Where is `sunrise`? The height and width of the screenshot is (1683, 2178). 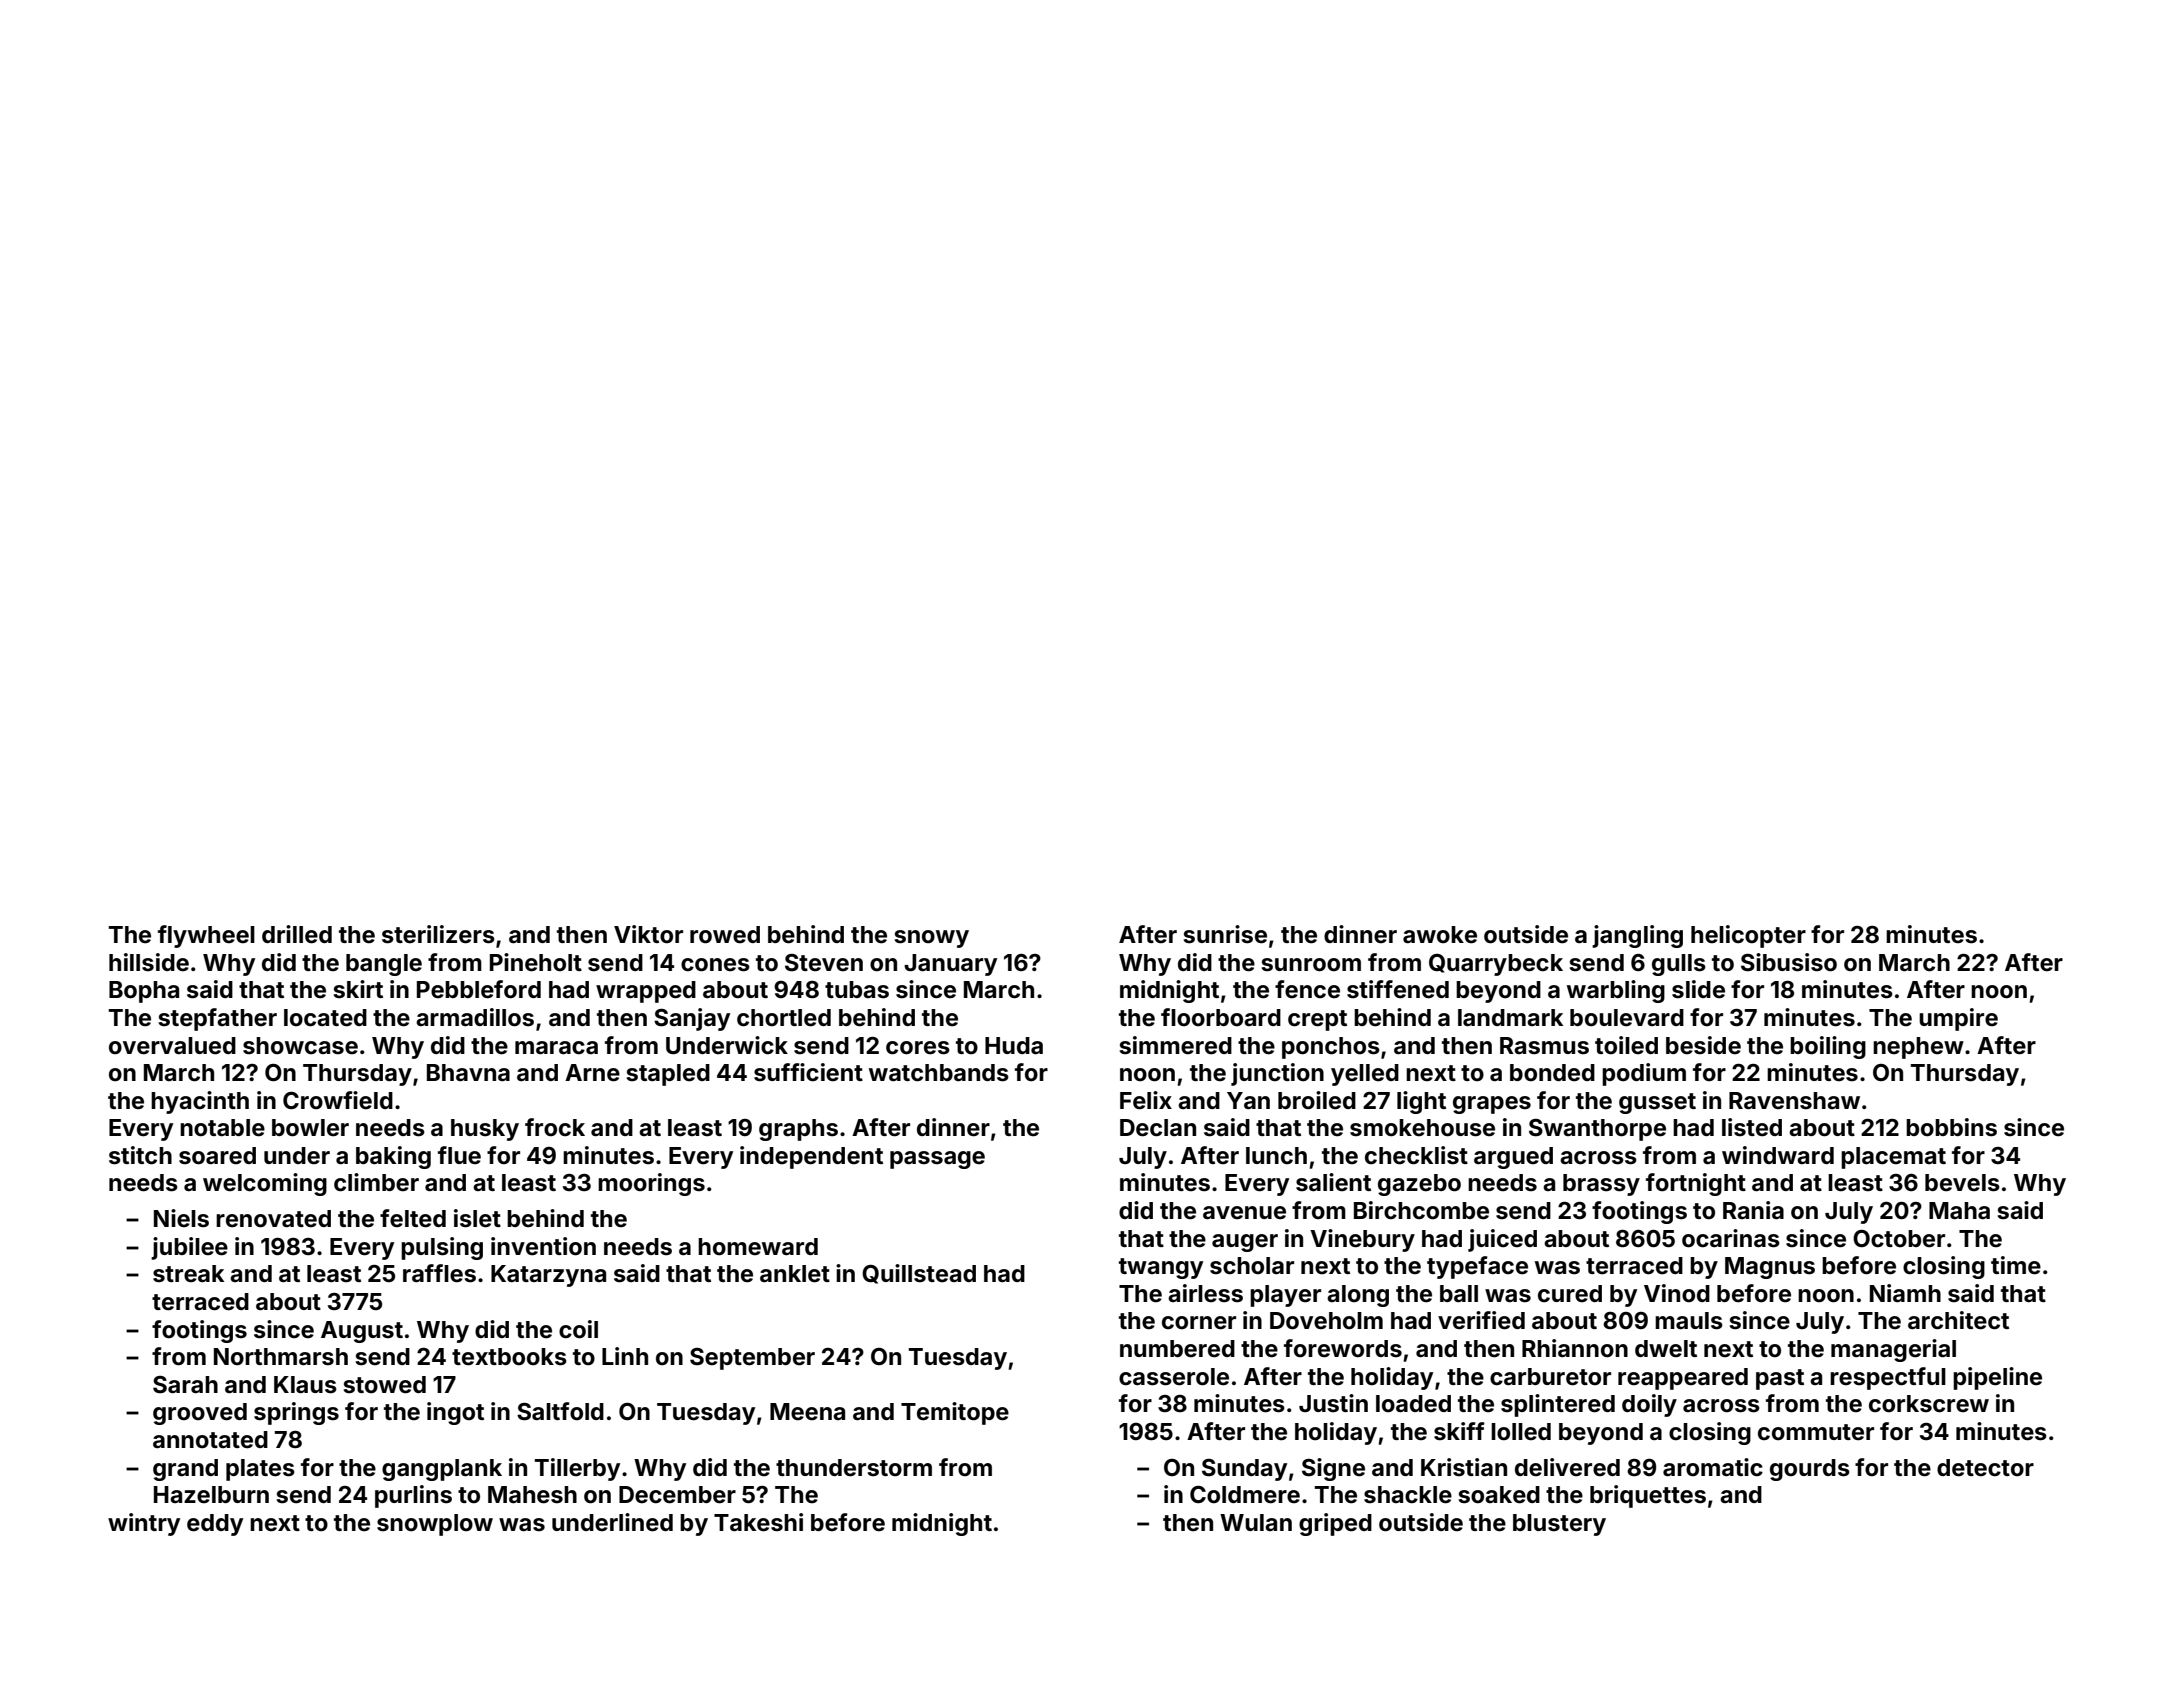 sunrise is located at coordinates (1225, 934).
